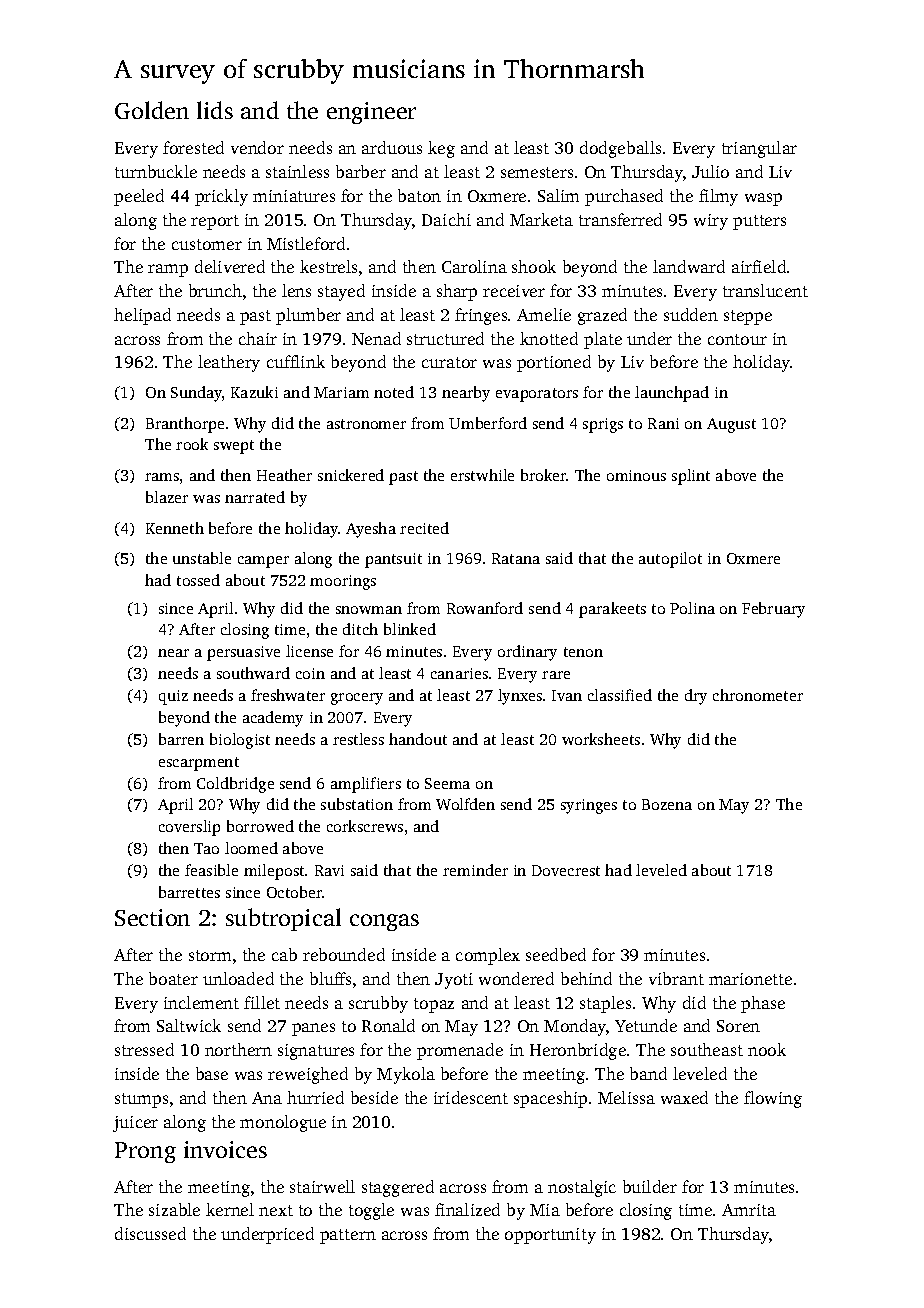  I want to click on wasp, so click(763, 199).
